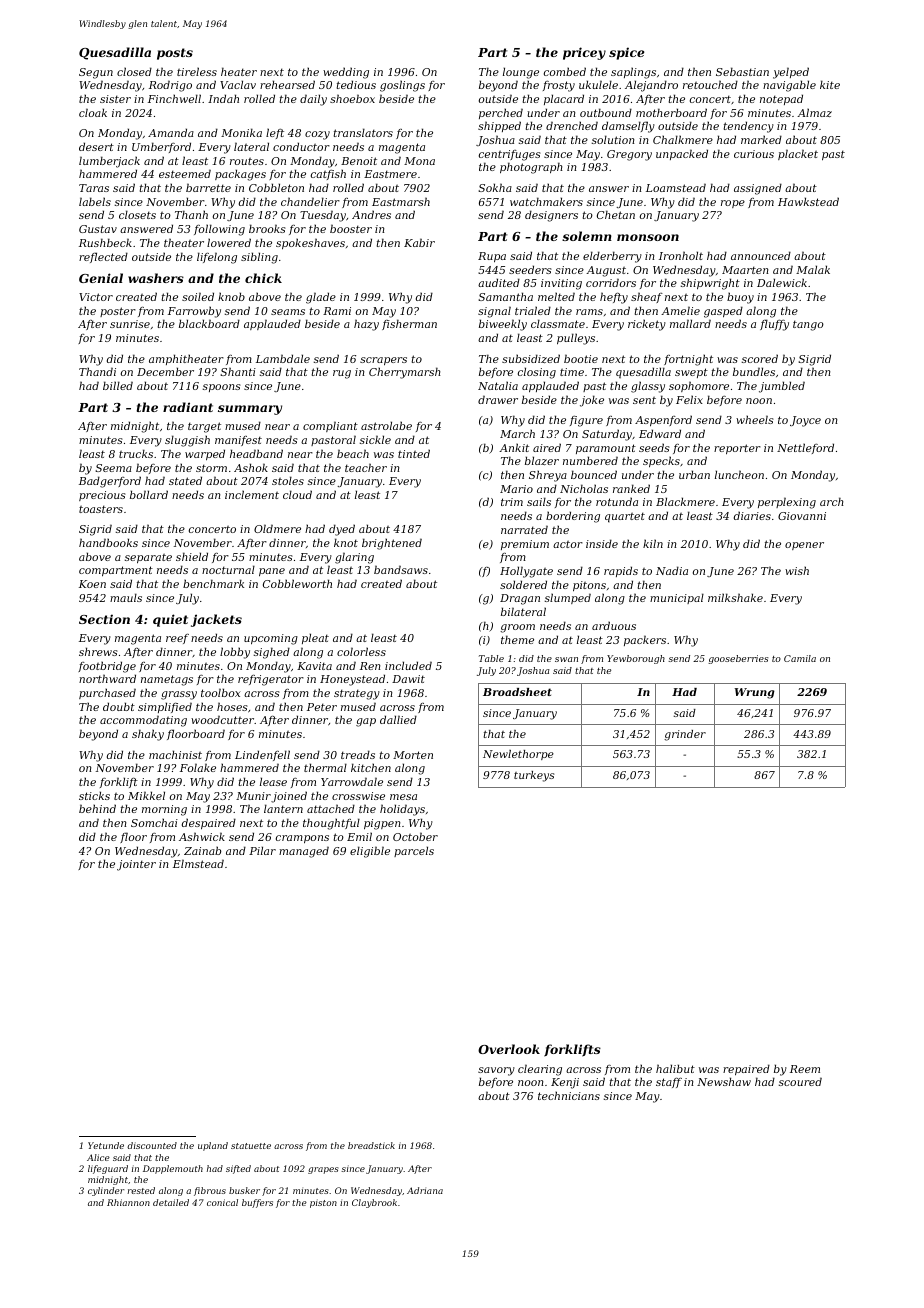 The image size is (924, 1308). What do you see at coordinates (374, 1203) in the document?
I see `Claybrook` at bounding box center [374, 1203].
